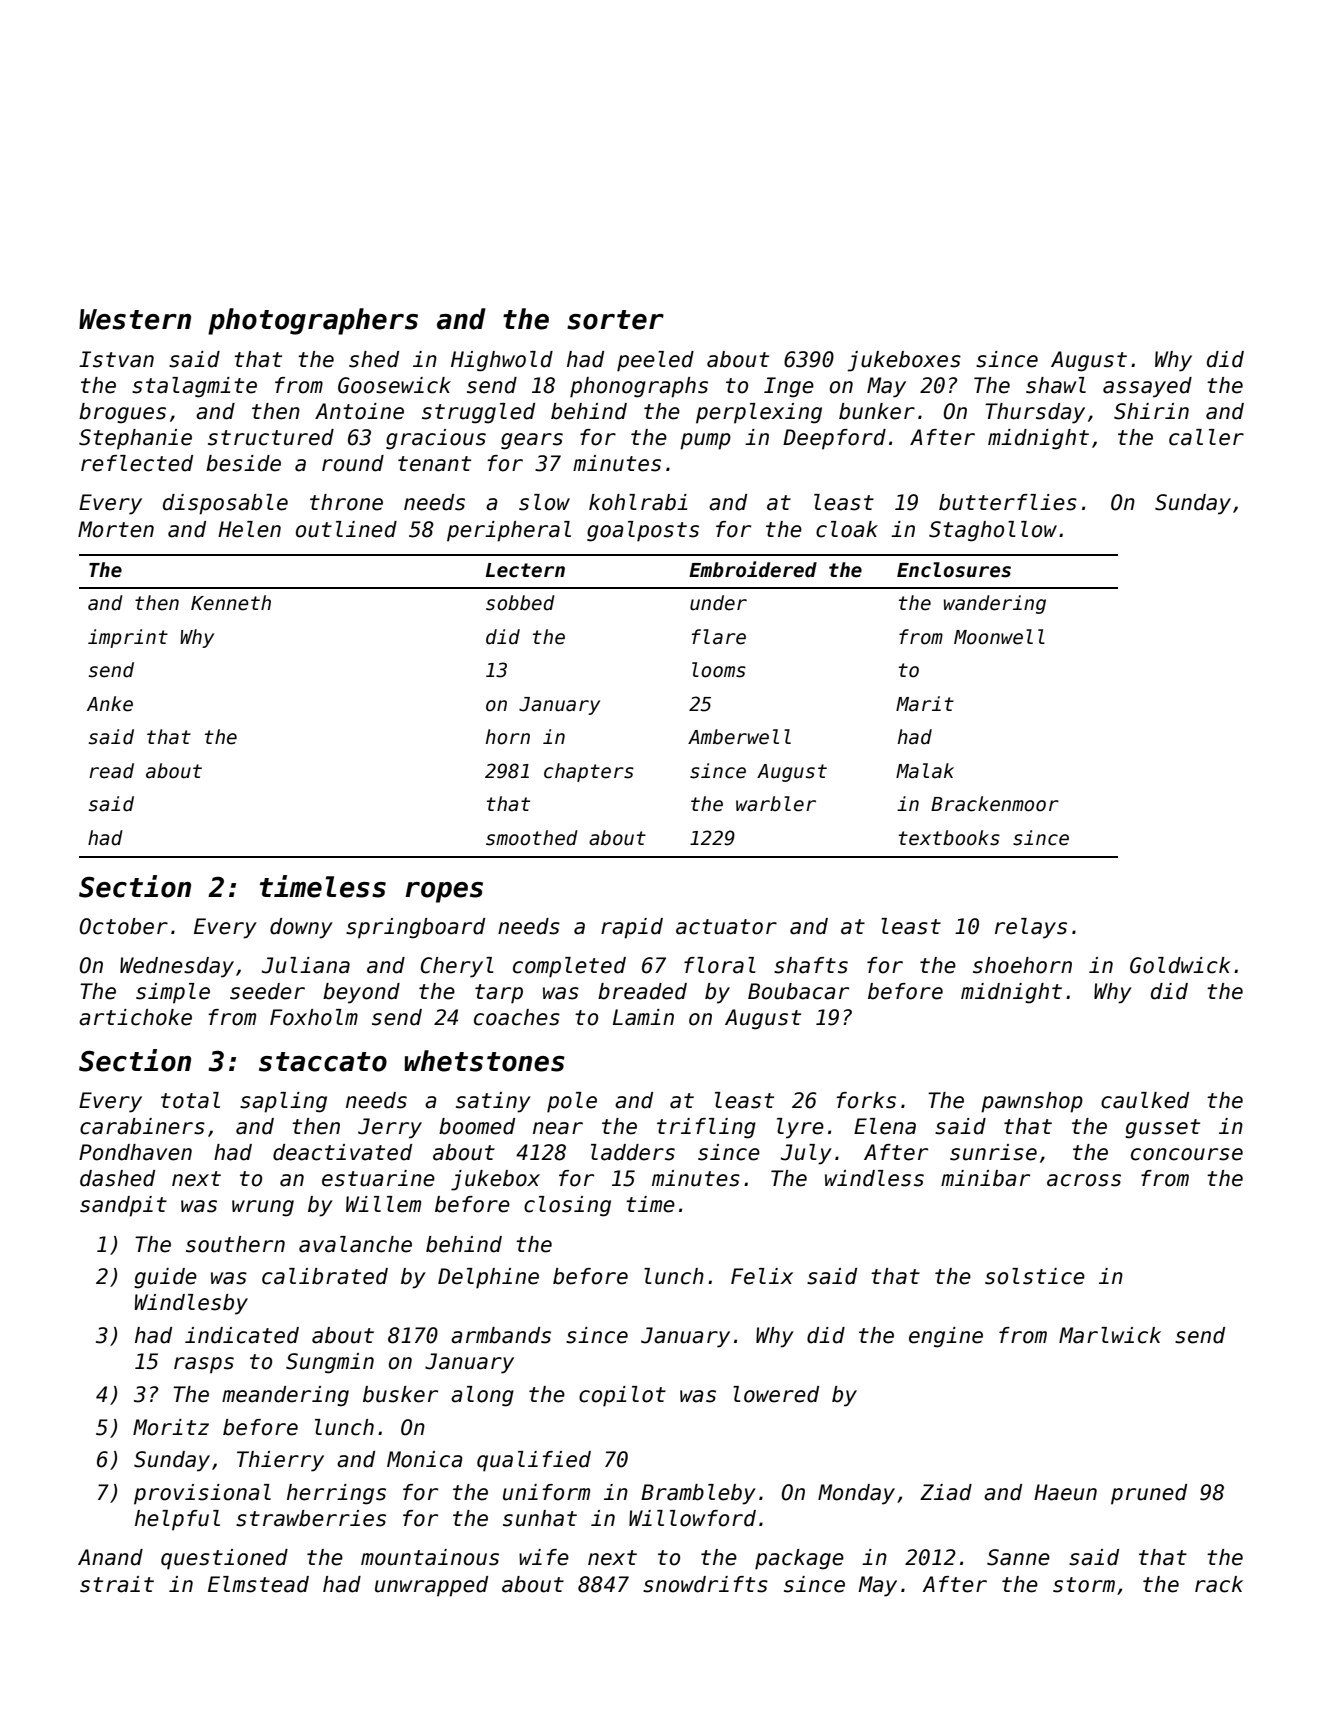  What do you see at coordinates (1031, 928) in the screenshot?
I see `relays` at bounding box center [1031, 928].
